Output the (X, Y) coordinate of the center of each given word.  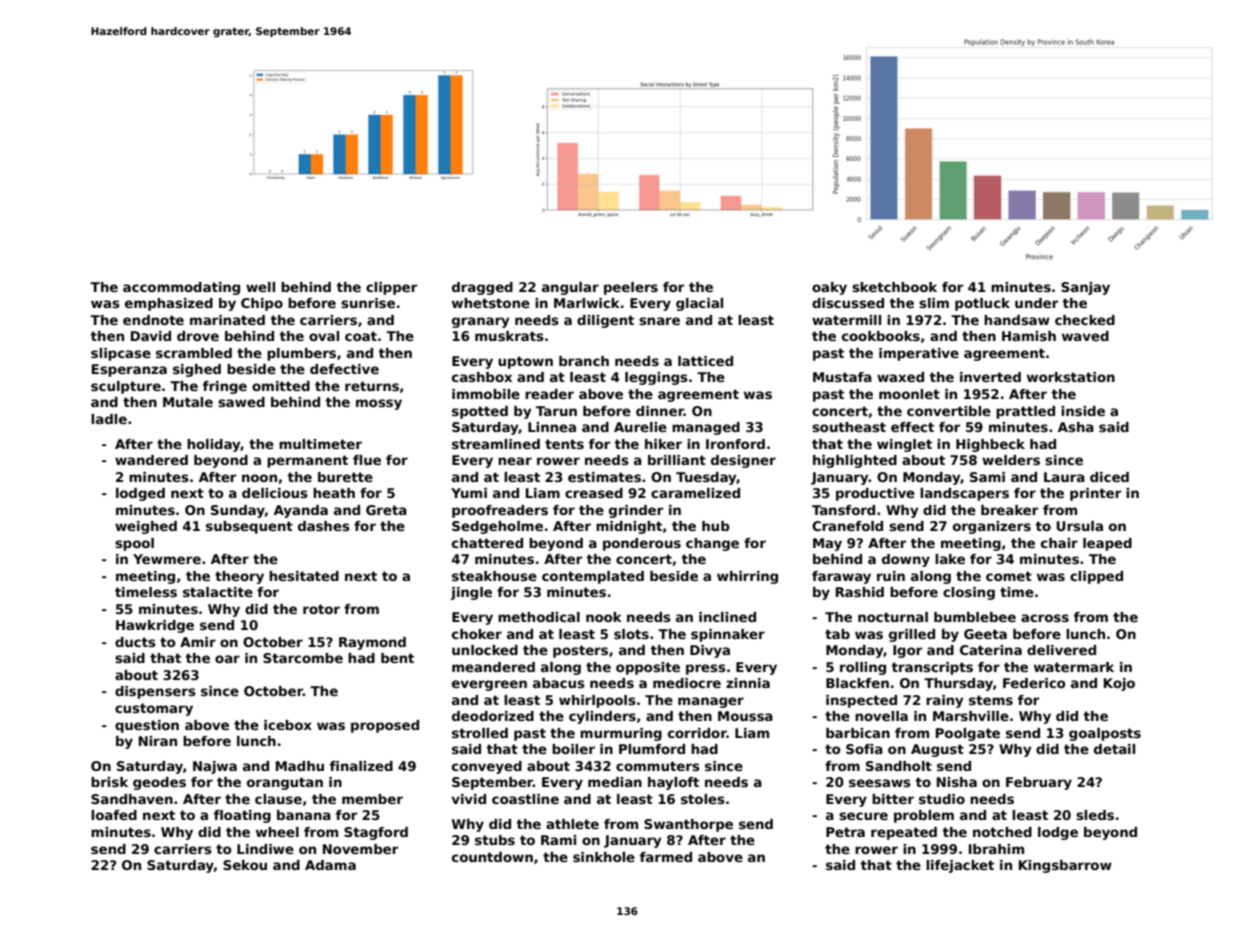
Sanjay (1085, 288)
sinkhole (604, 857)
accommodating (181, 288)
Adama (330, 865)
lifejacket (960, 866)
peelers (631, 288)
